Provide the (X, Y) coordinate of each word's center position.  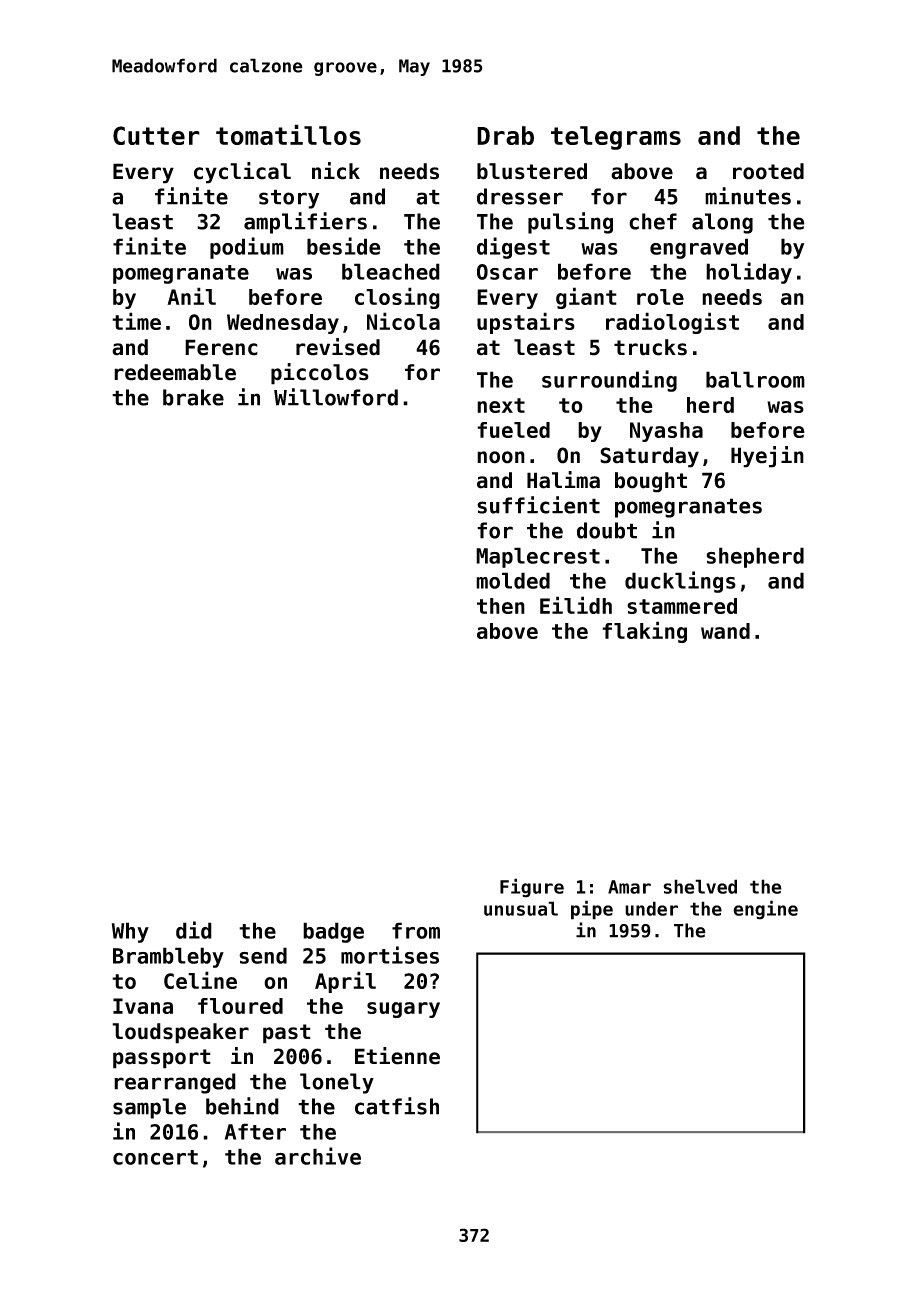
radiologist (672, 323)
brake (193, 397)
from (416, 930)
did (194, 930)
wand (725, 631)
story (289, 199)
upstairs (526, 323)
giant (586, 298)
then (501, 606)
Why (130, 932)
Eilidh (576, 605)
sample (149, 1108)
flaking (644, 632)
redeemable (175, 372)
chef (653, 221)
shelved (700, 886)
